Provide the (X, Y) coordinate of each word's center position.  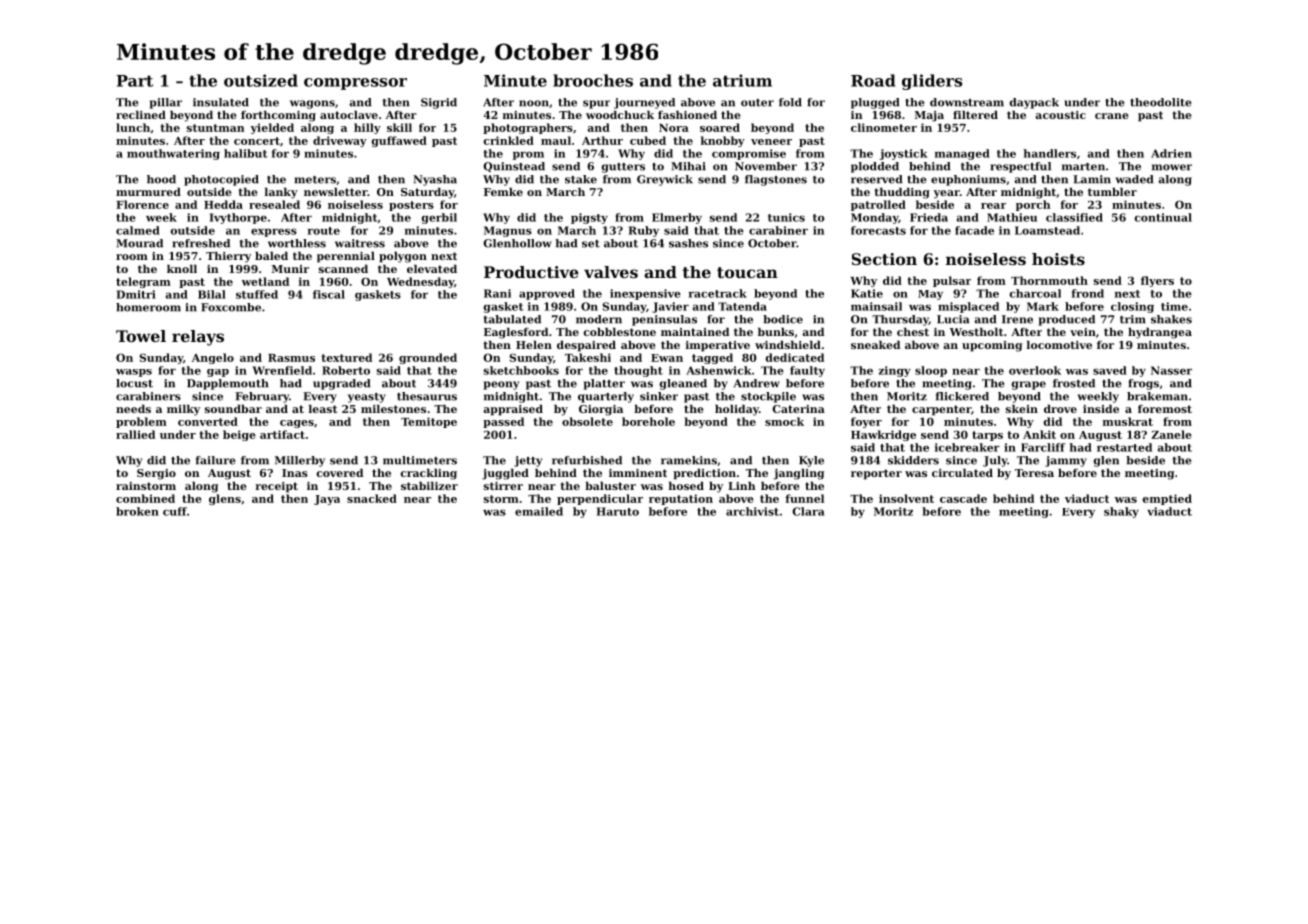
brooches (593, 80)
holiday (737, 410)
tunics (786, 217)
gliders (932, 82)
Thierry (228, 257)
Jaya (327, 500)
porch (1033, 205)
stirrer (503, 486)
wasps (134, 373)
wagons (312, 104)
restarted (1124, 447)
